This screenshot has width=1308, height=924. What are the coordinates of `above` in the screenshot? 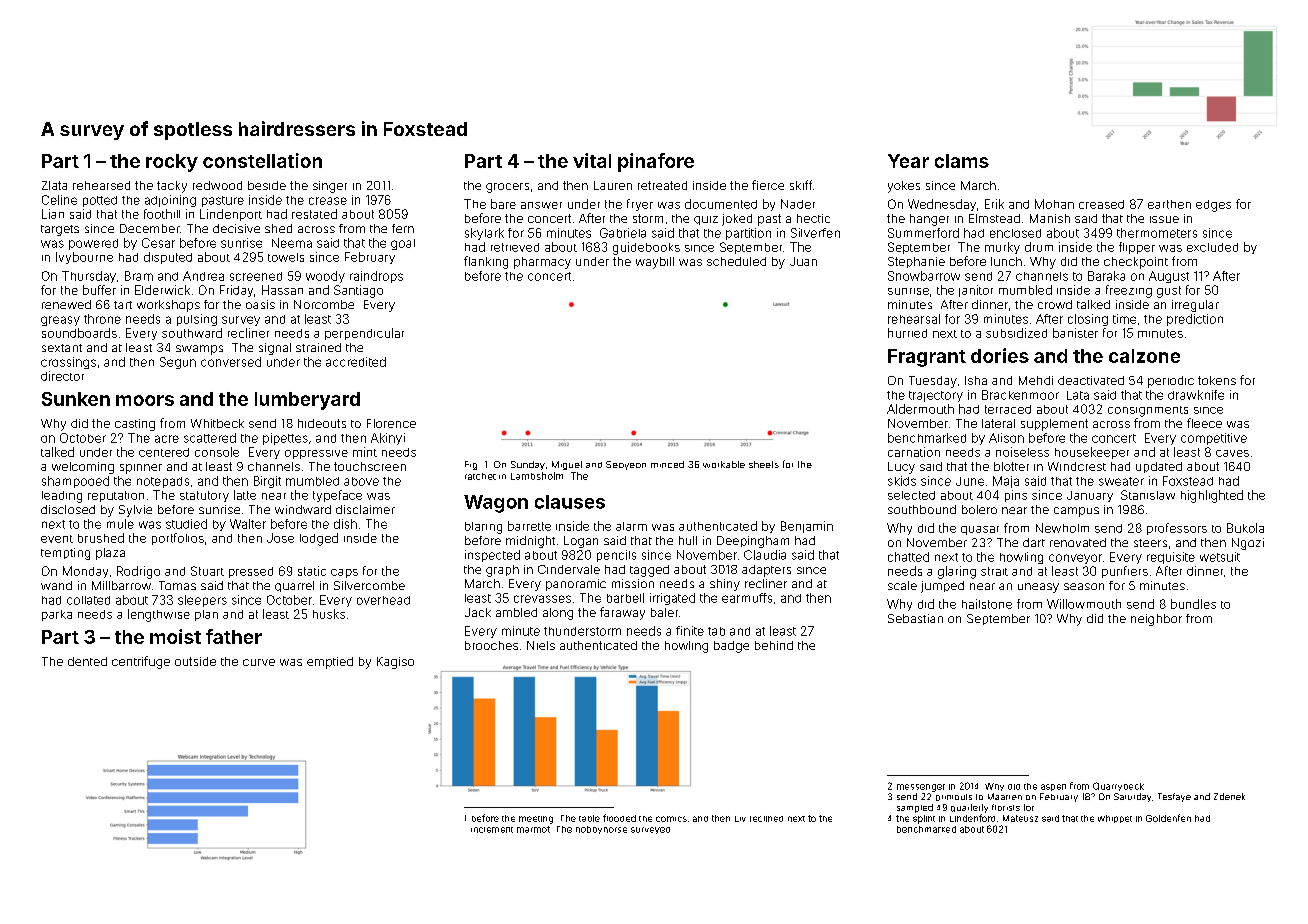 It's located at (361, 481).
